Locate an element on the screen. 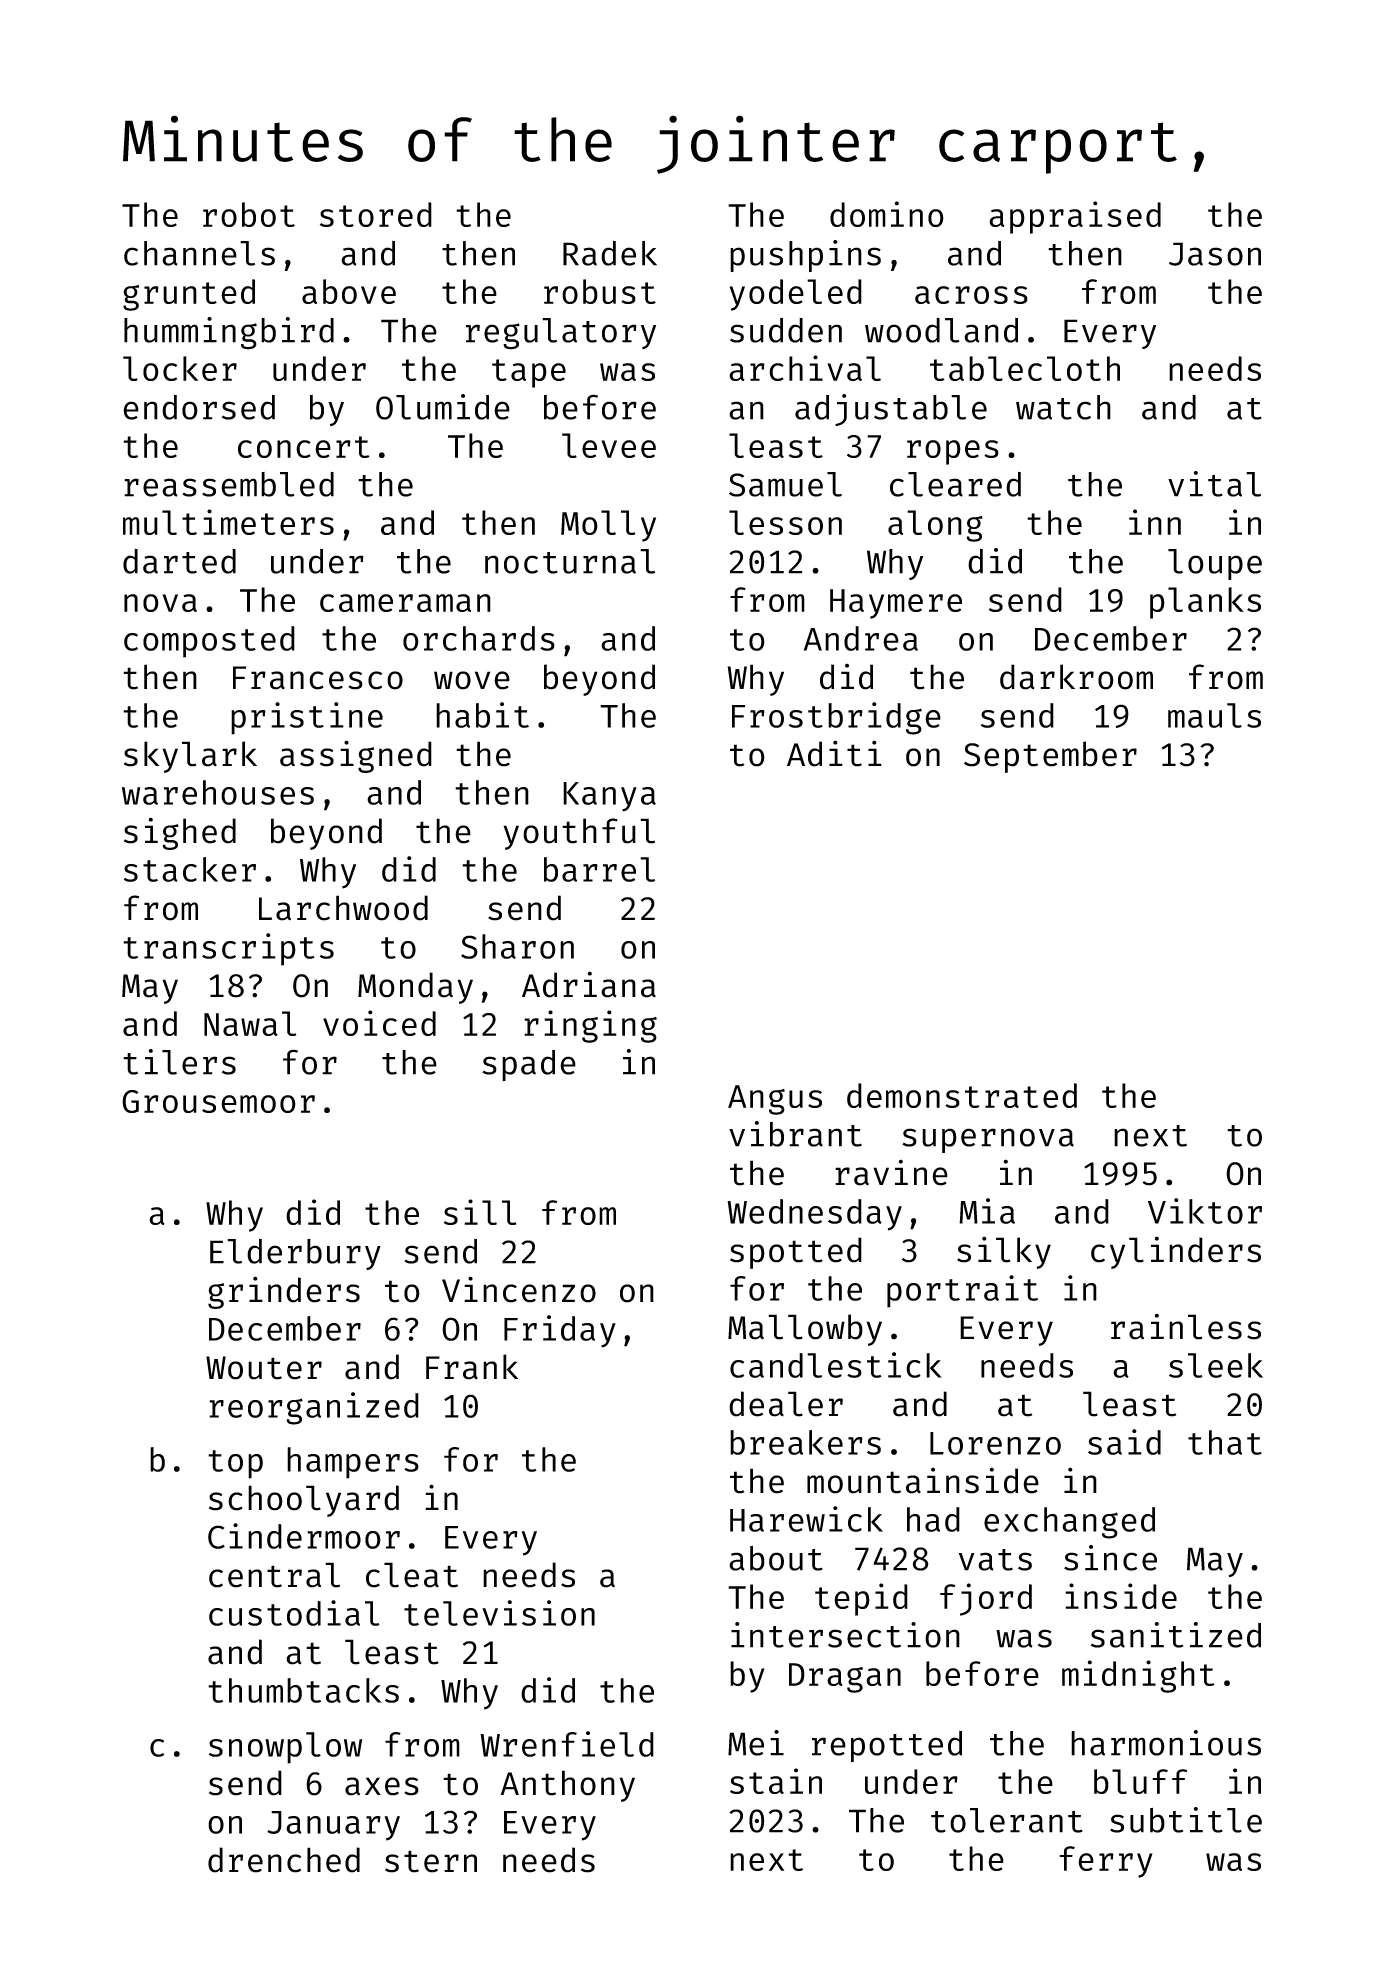 This screenshot has height=1969, width=1386. sudden is located at coordinates (786, 330).
